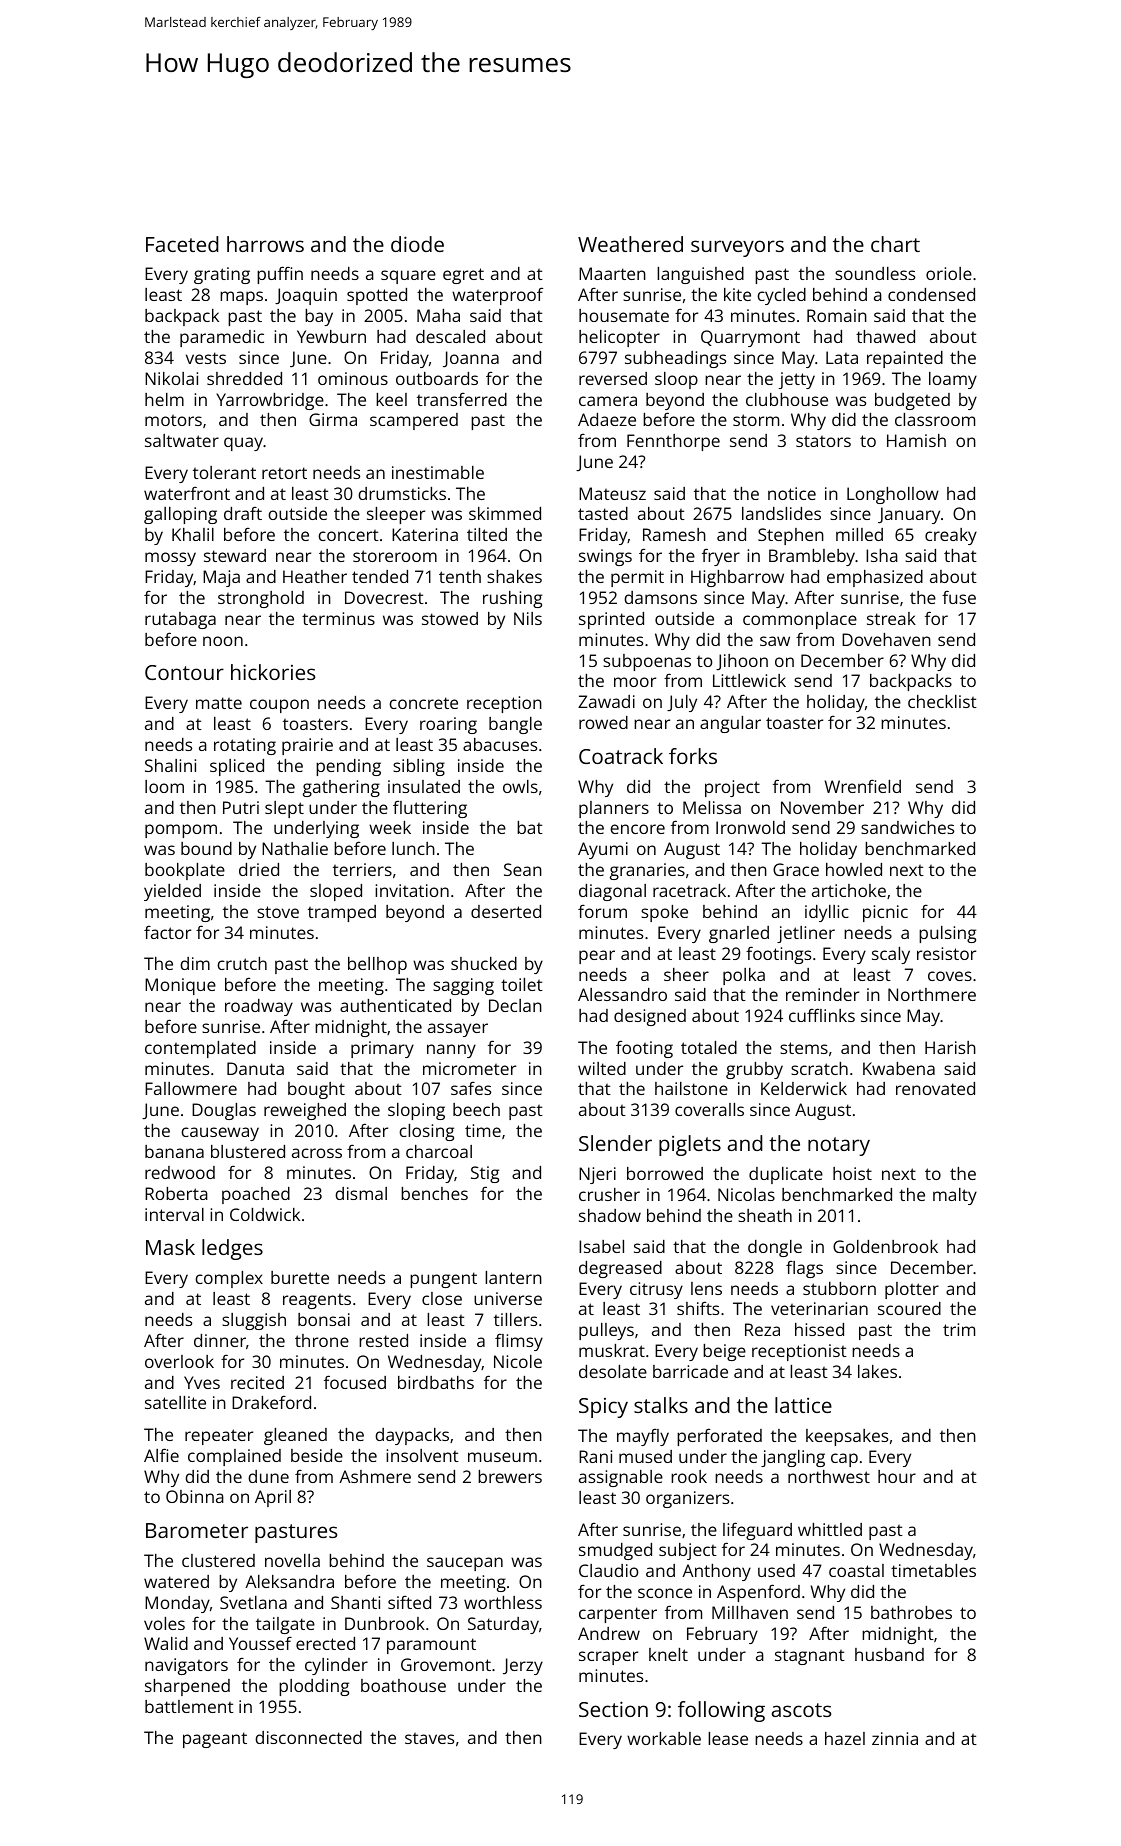  Describe the element at coordinates (338, 618) in the document. I see `terminus` at that location.
